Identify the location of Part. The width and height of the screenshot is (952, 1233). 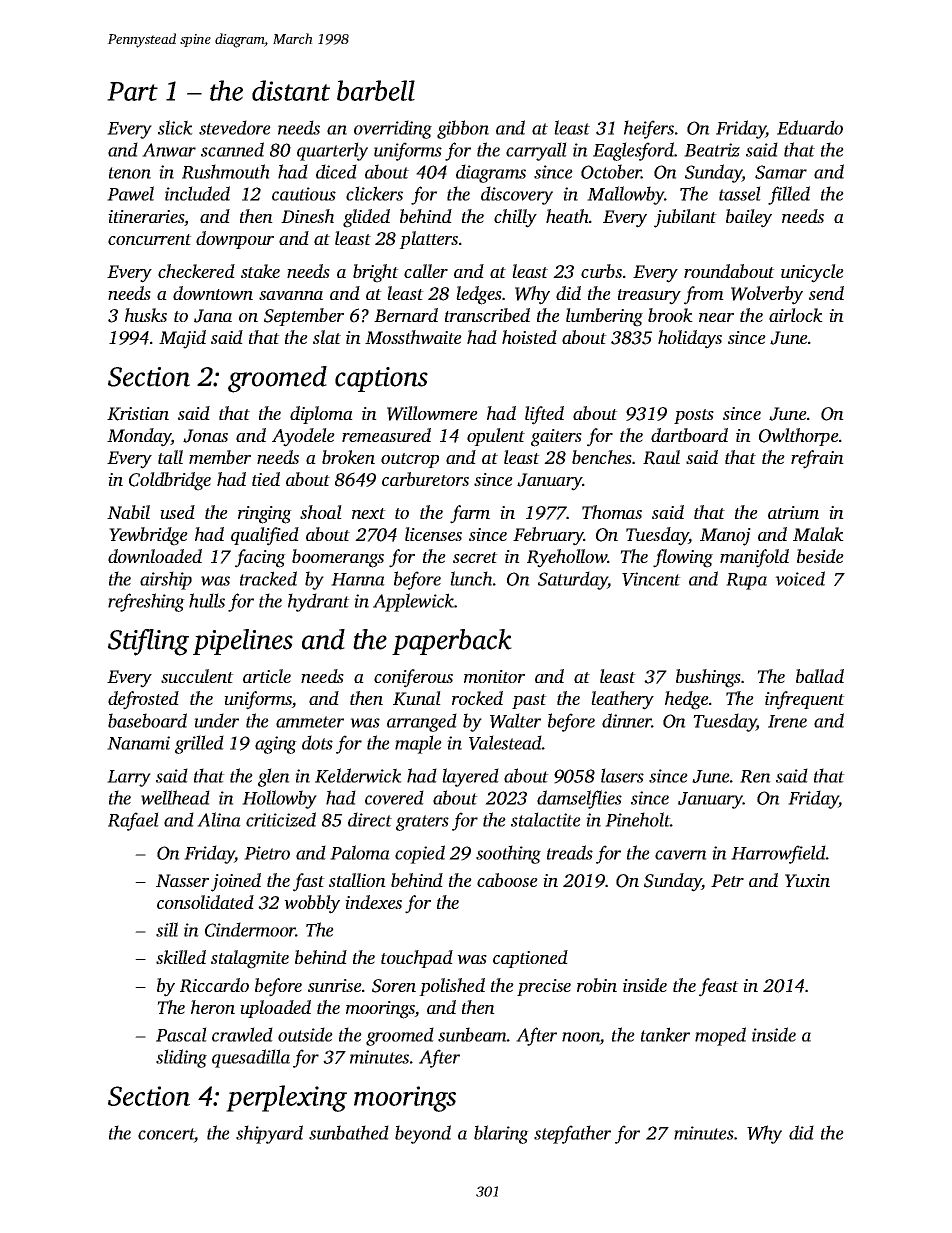
(132, 91).
